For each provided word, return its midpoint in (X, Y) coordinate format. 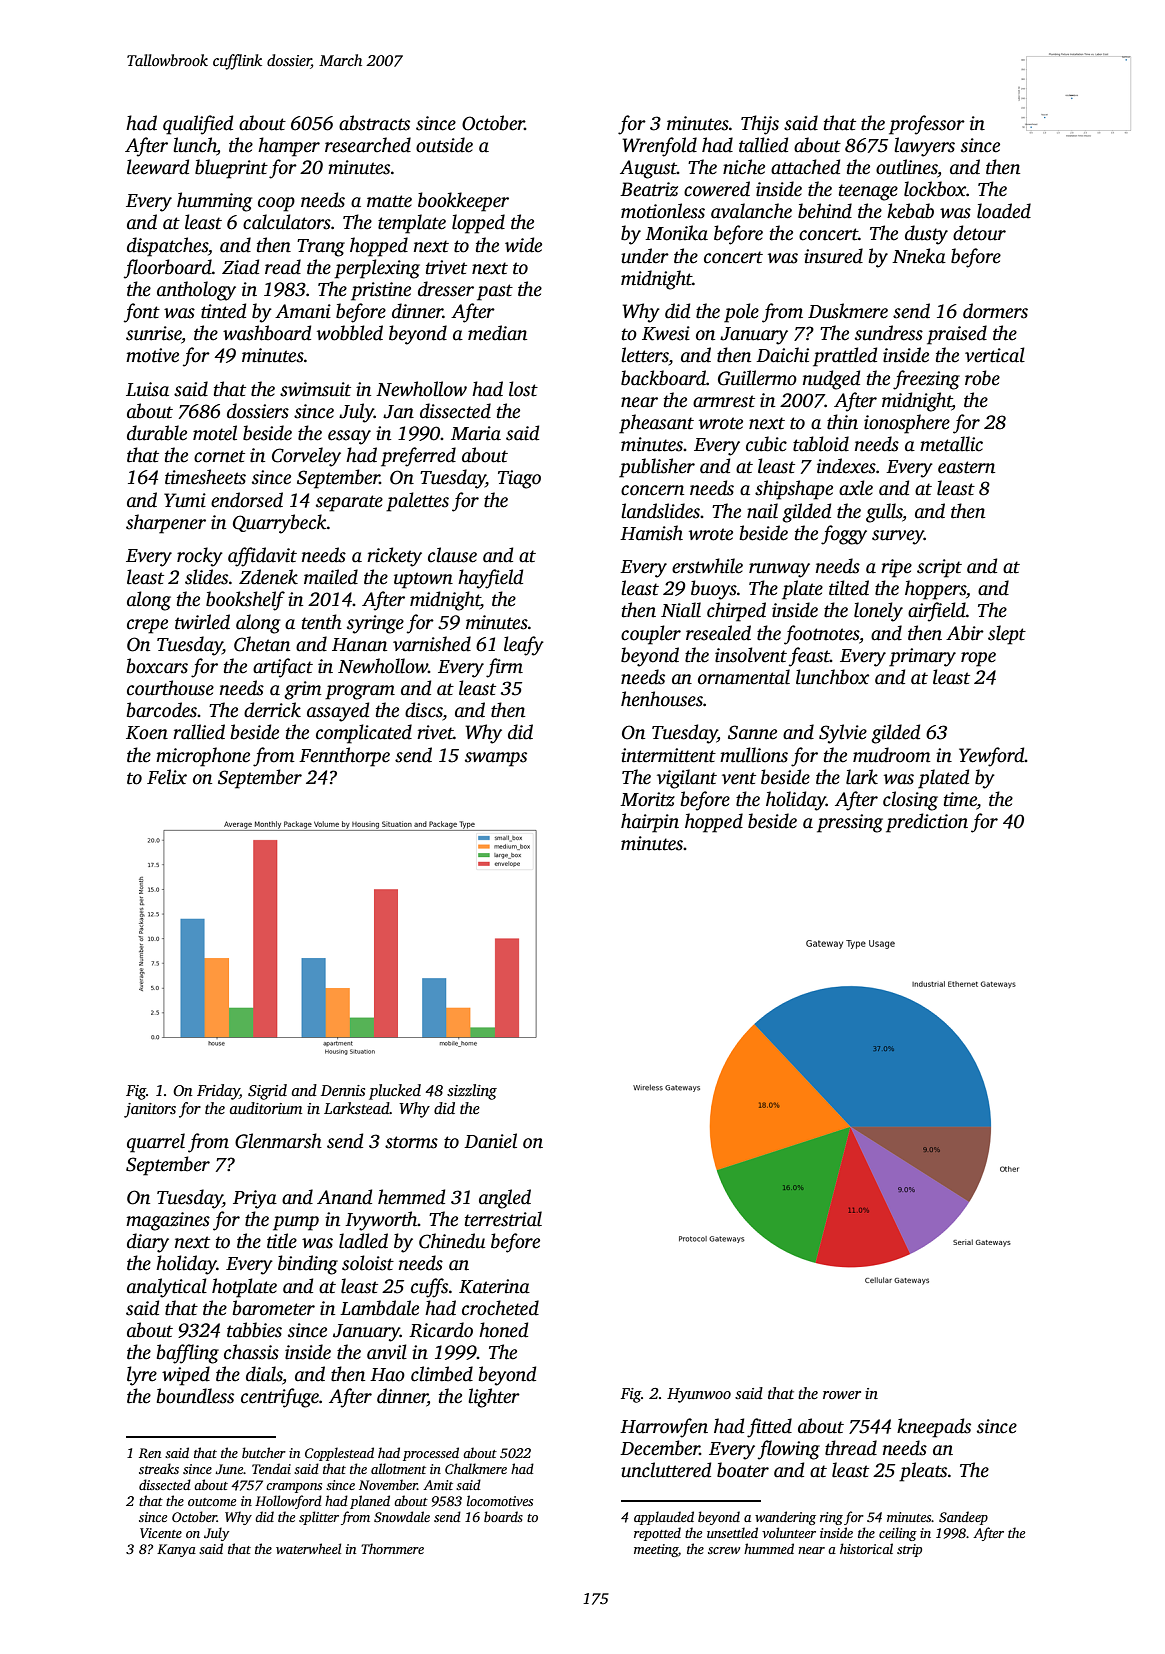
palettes (417, 502)
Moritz (647, 799)
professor (927, 125)
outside (444, 145)
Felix (167, 777)
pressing (850, 823)
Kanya (176, 1550)
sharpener (166, 524)
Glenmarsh (278, 1141)
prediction (927, 823)
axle (856, 488)
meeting (656, 1550)
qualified (198, 125)
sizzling (472, 1092)
